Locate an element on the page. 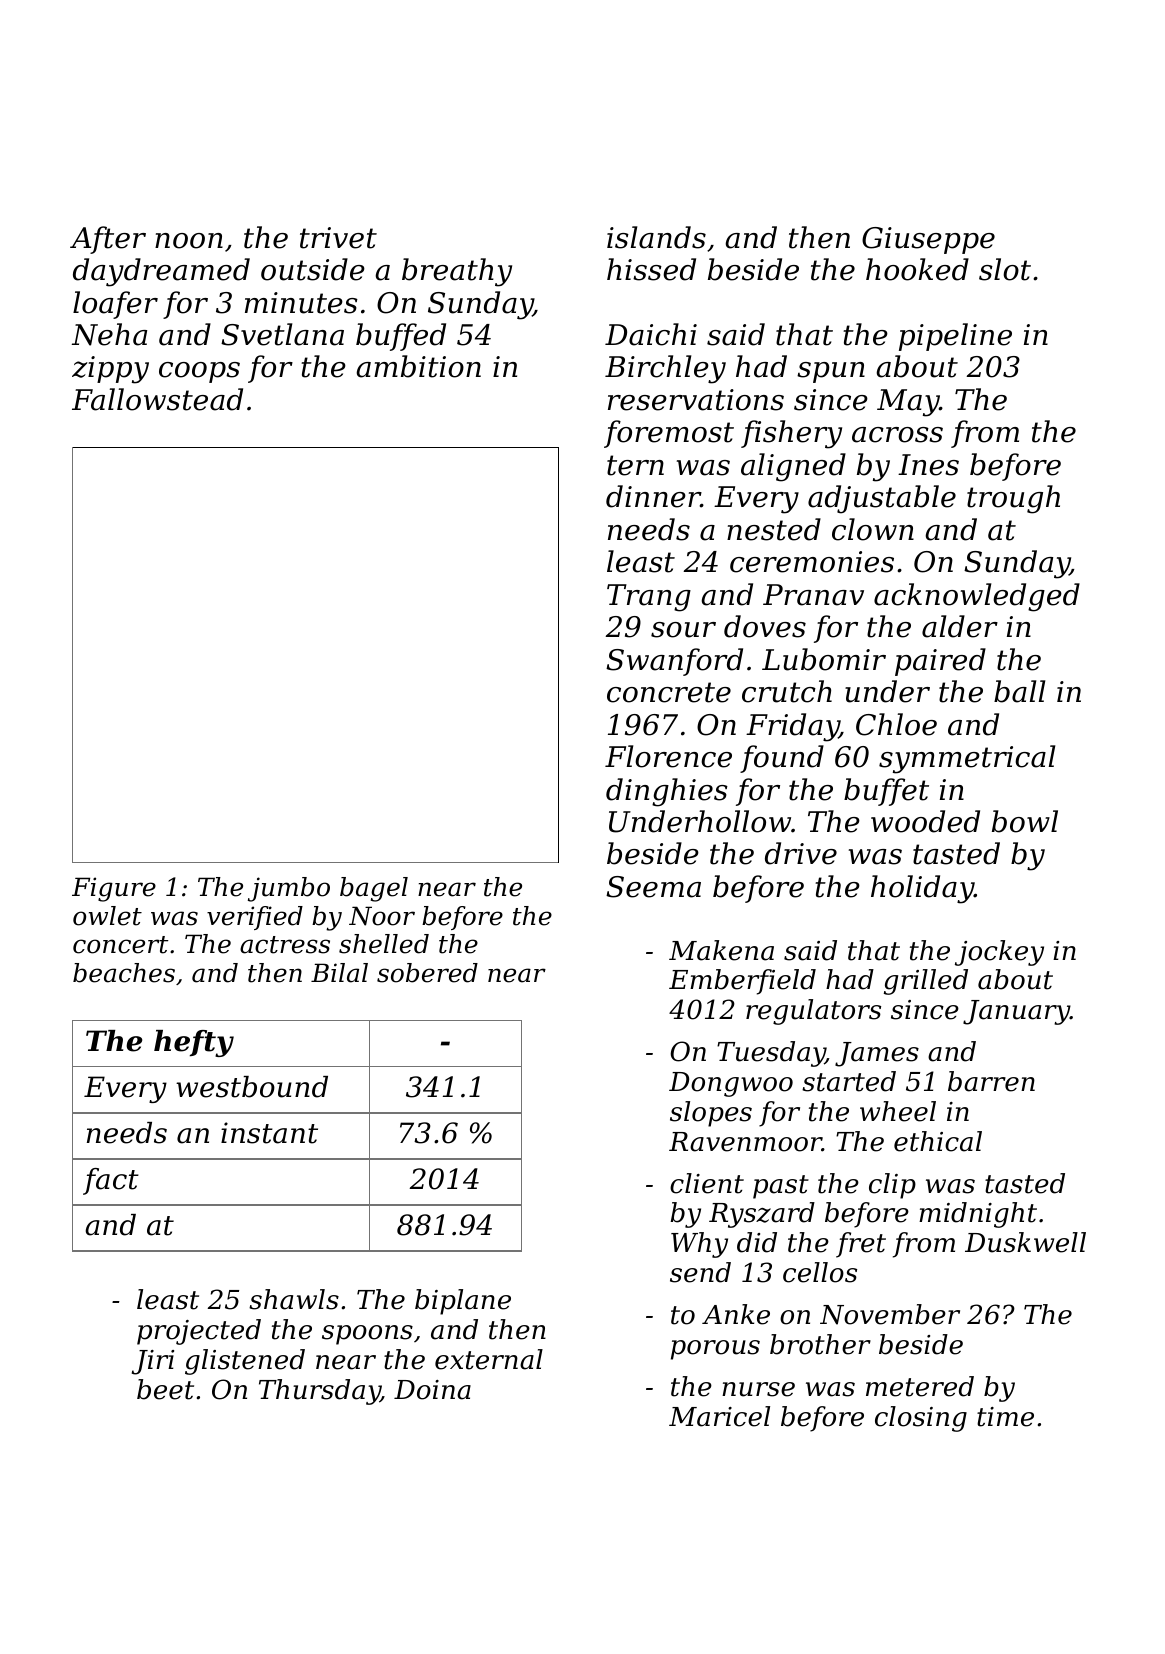 This page has width=1165, height=1654. Doina is located at coordinates (432, 1390).
